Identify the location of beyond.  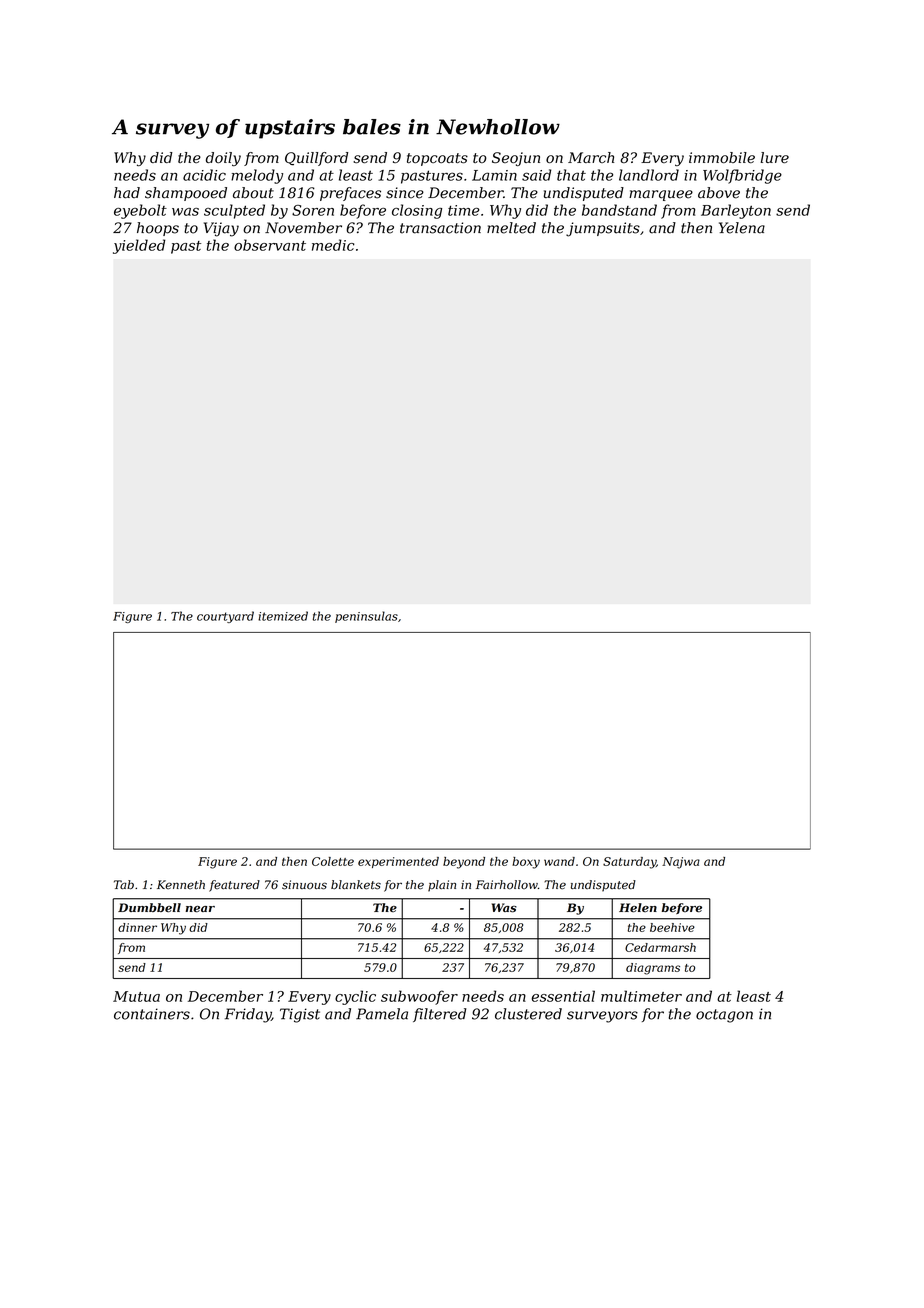
(464, 863).
